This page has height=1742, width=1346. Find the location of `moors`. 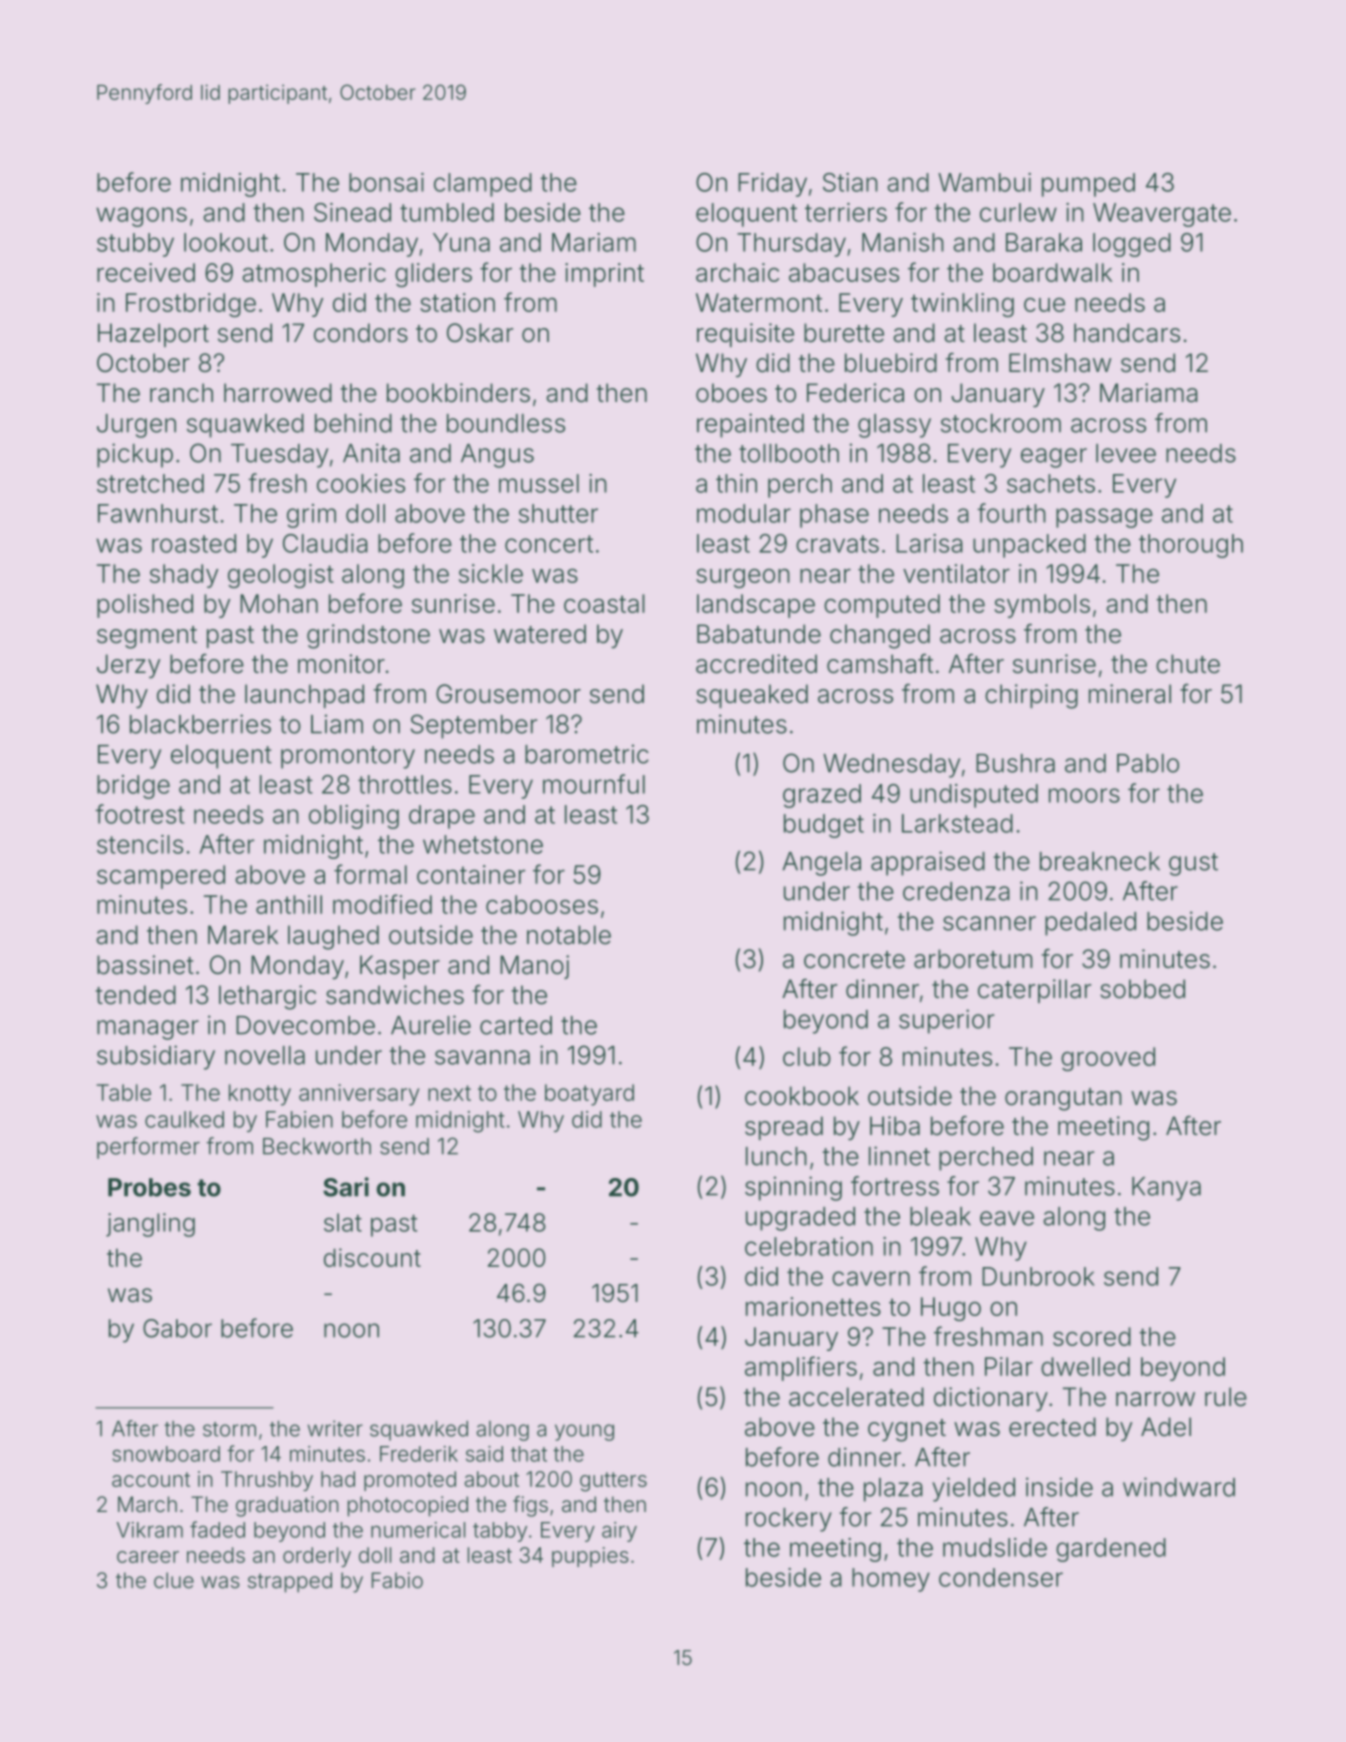

moors is located at coordinates (1084, 795).
